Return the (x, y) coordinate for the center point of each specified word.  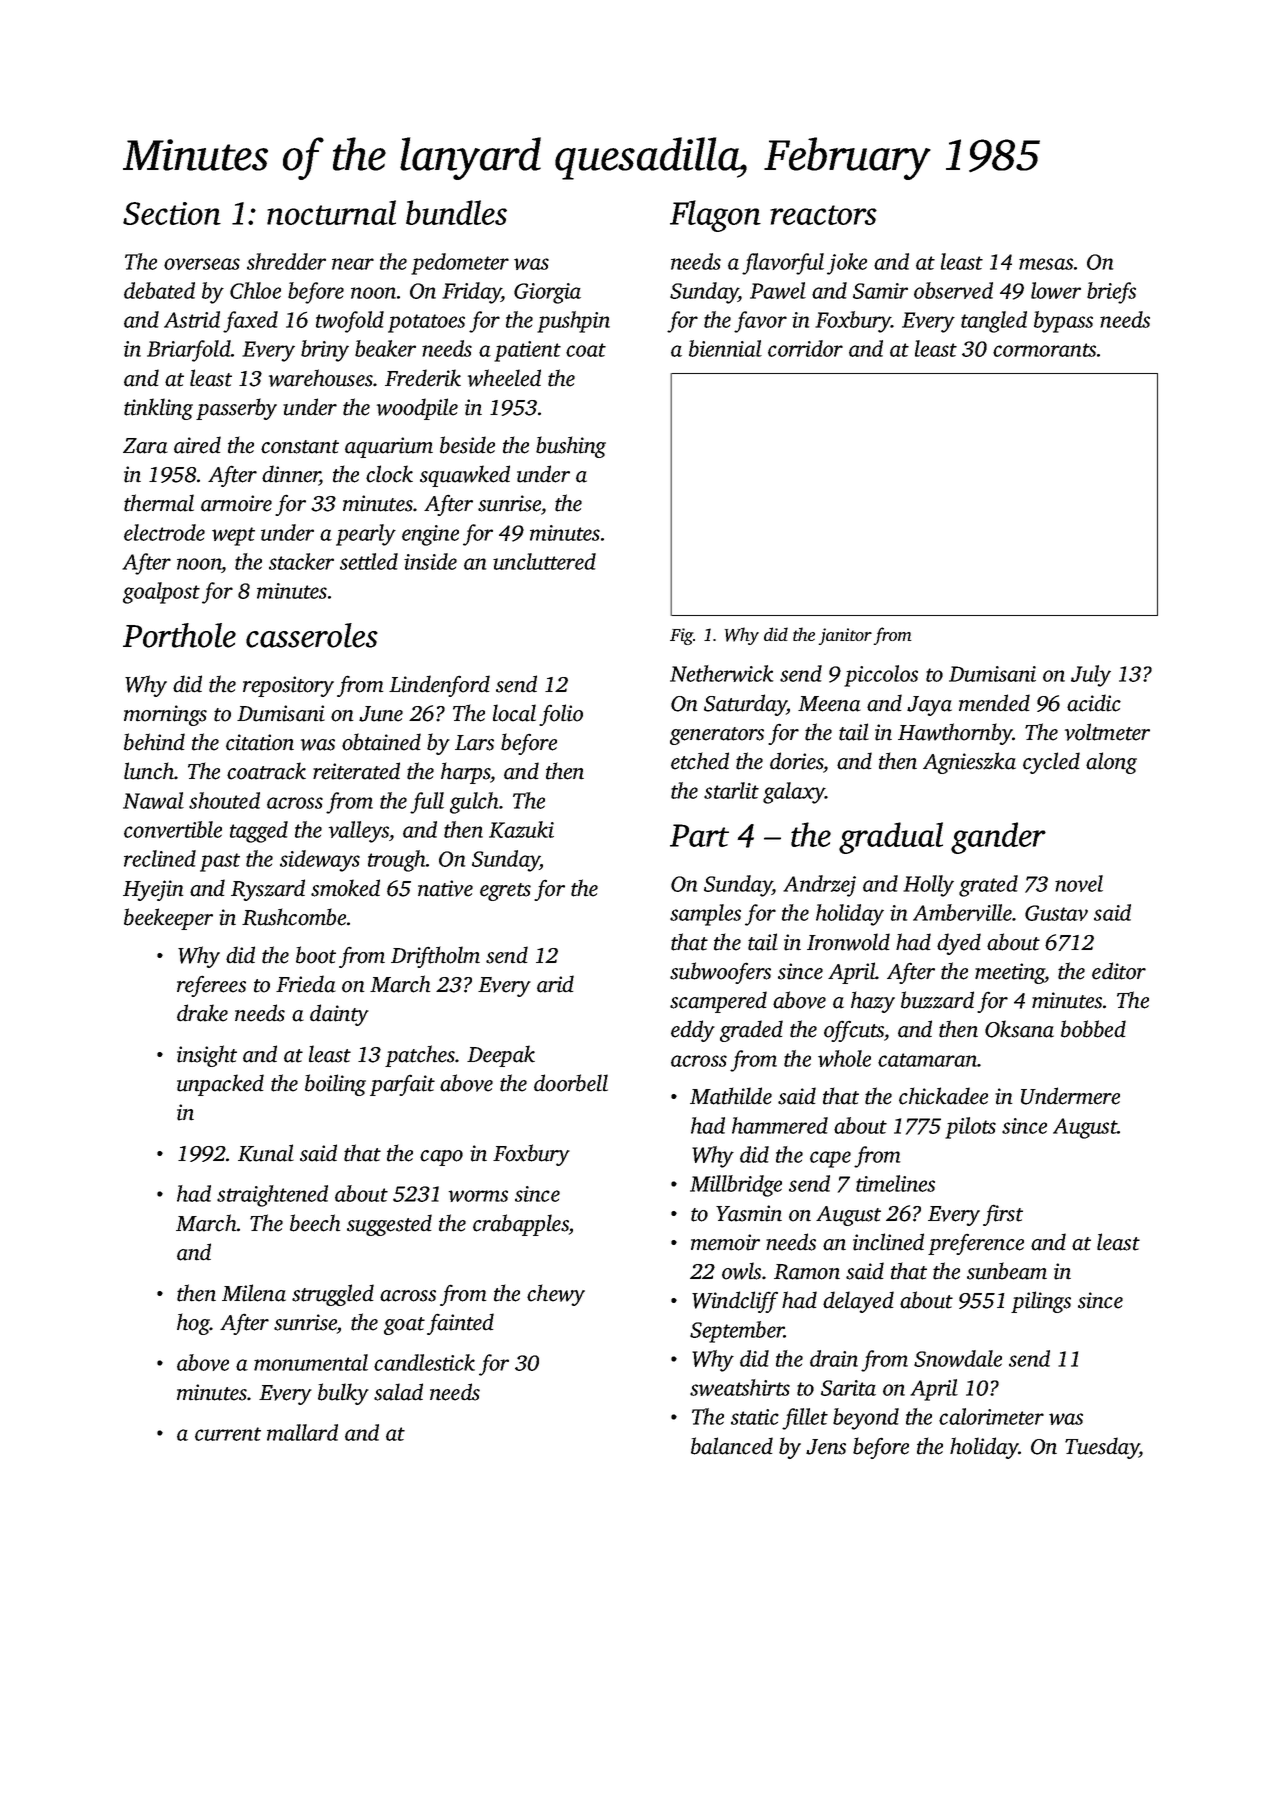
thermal (159, 503)
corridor (805, 348)
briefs (1111, 293)
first (1003, 1215)
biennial (725, 348)
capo (441, 1158)
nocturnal (331, 212)
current (228, 1434)
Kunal (266, 1153)
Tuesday (1102, 1448)
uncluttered (544, 561)
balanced (732, 1446)
